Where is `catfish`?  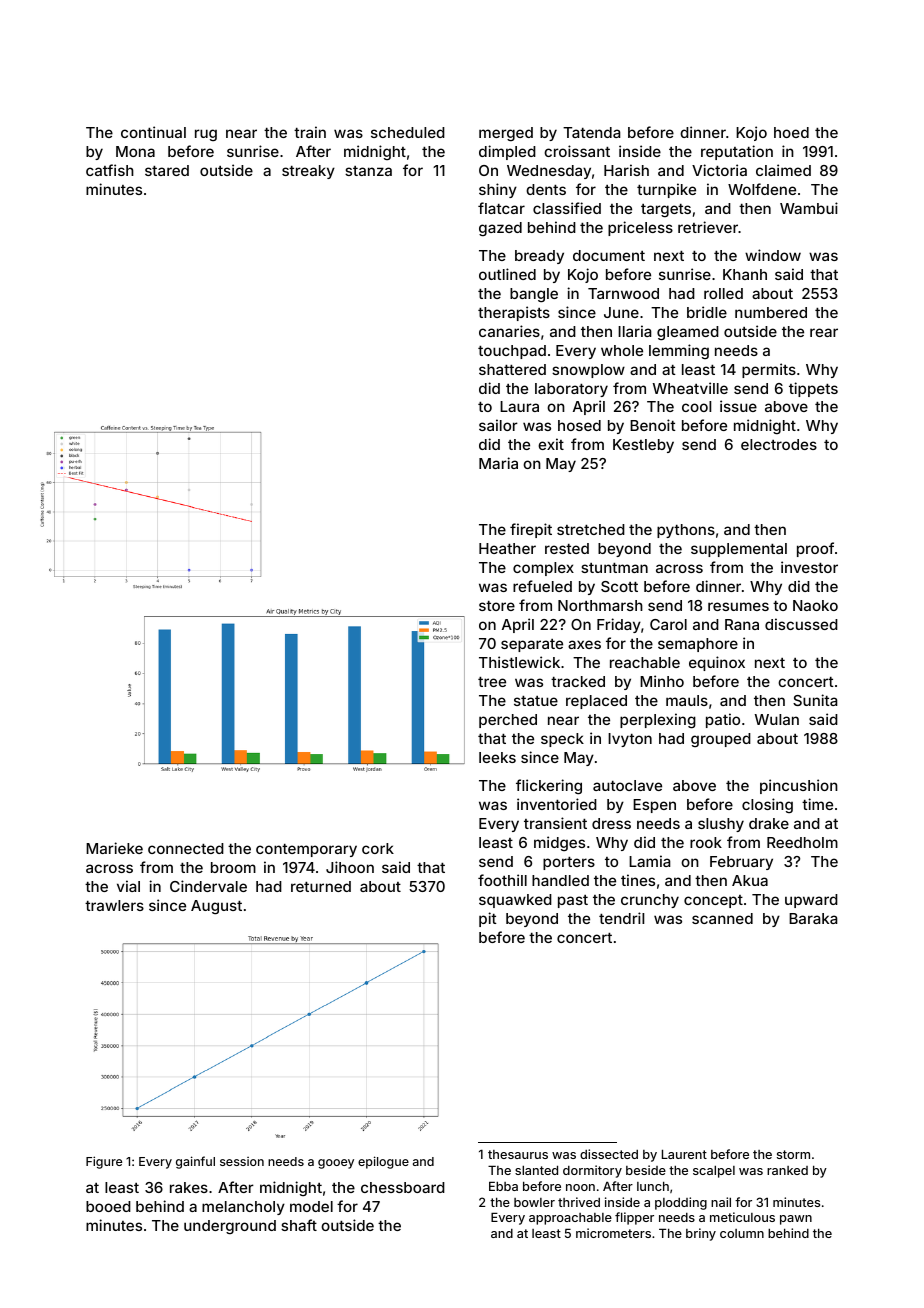
catfish is located at coordinates (110, 170).
